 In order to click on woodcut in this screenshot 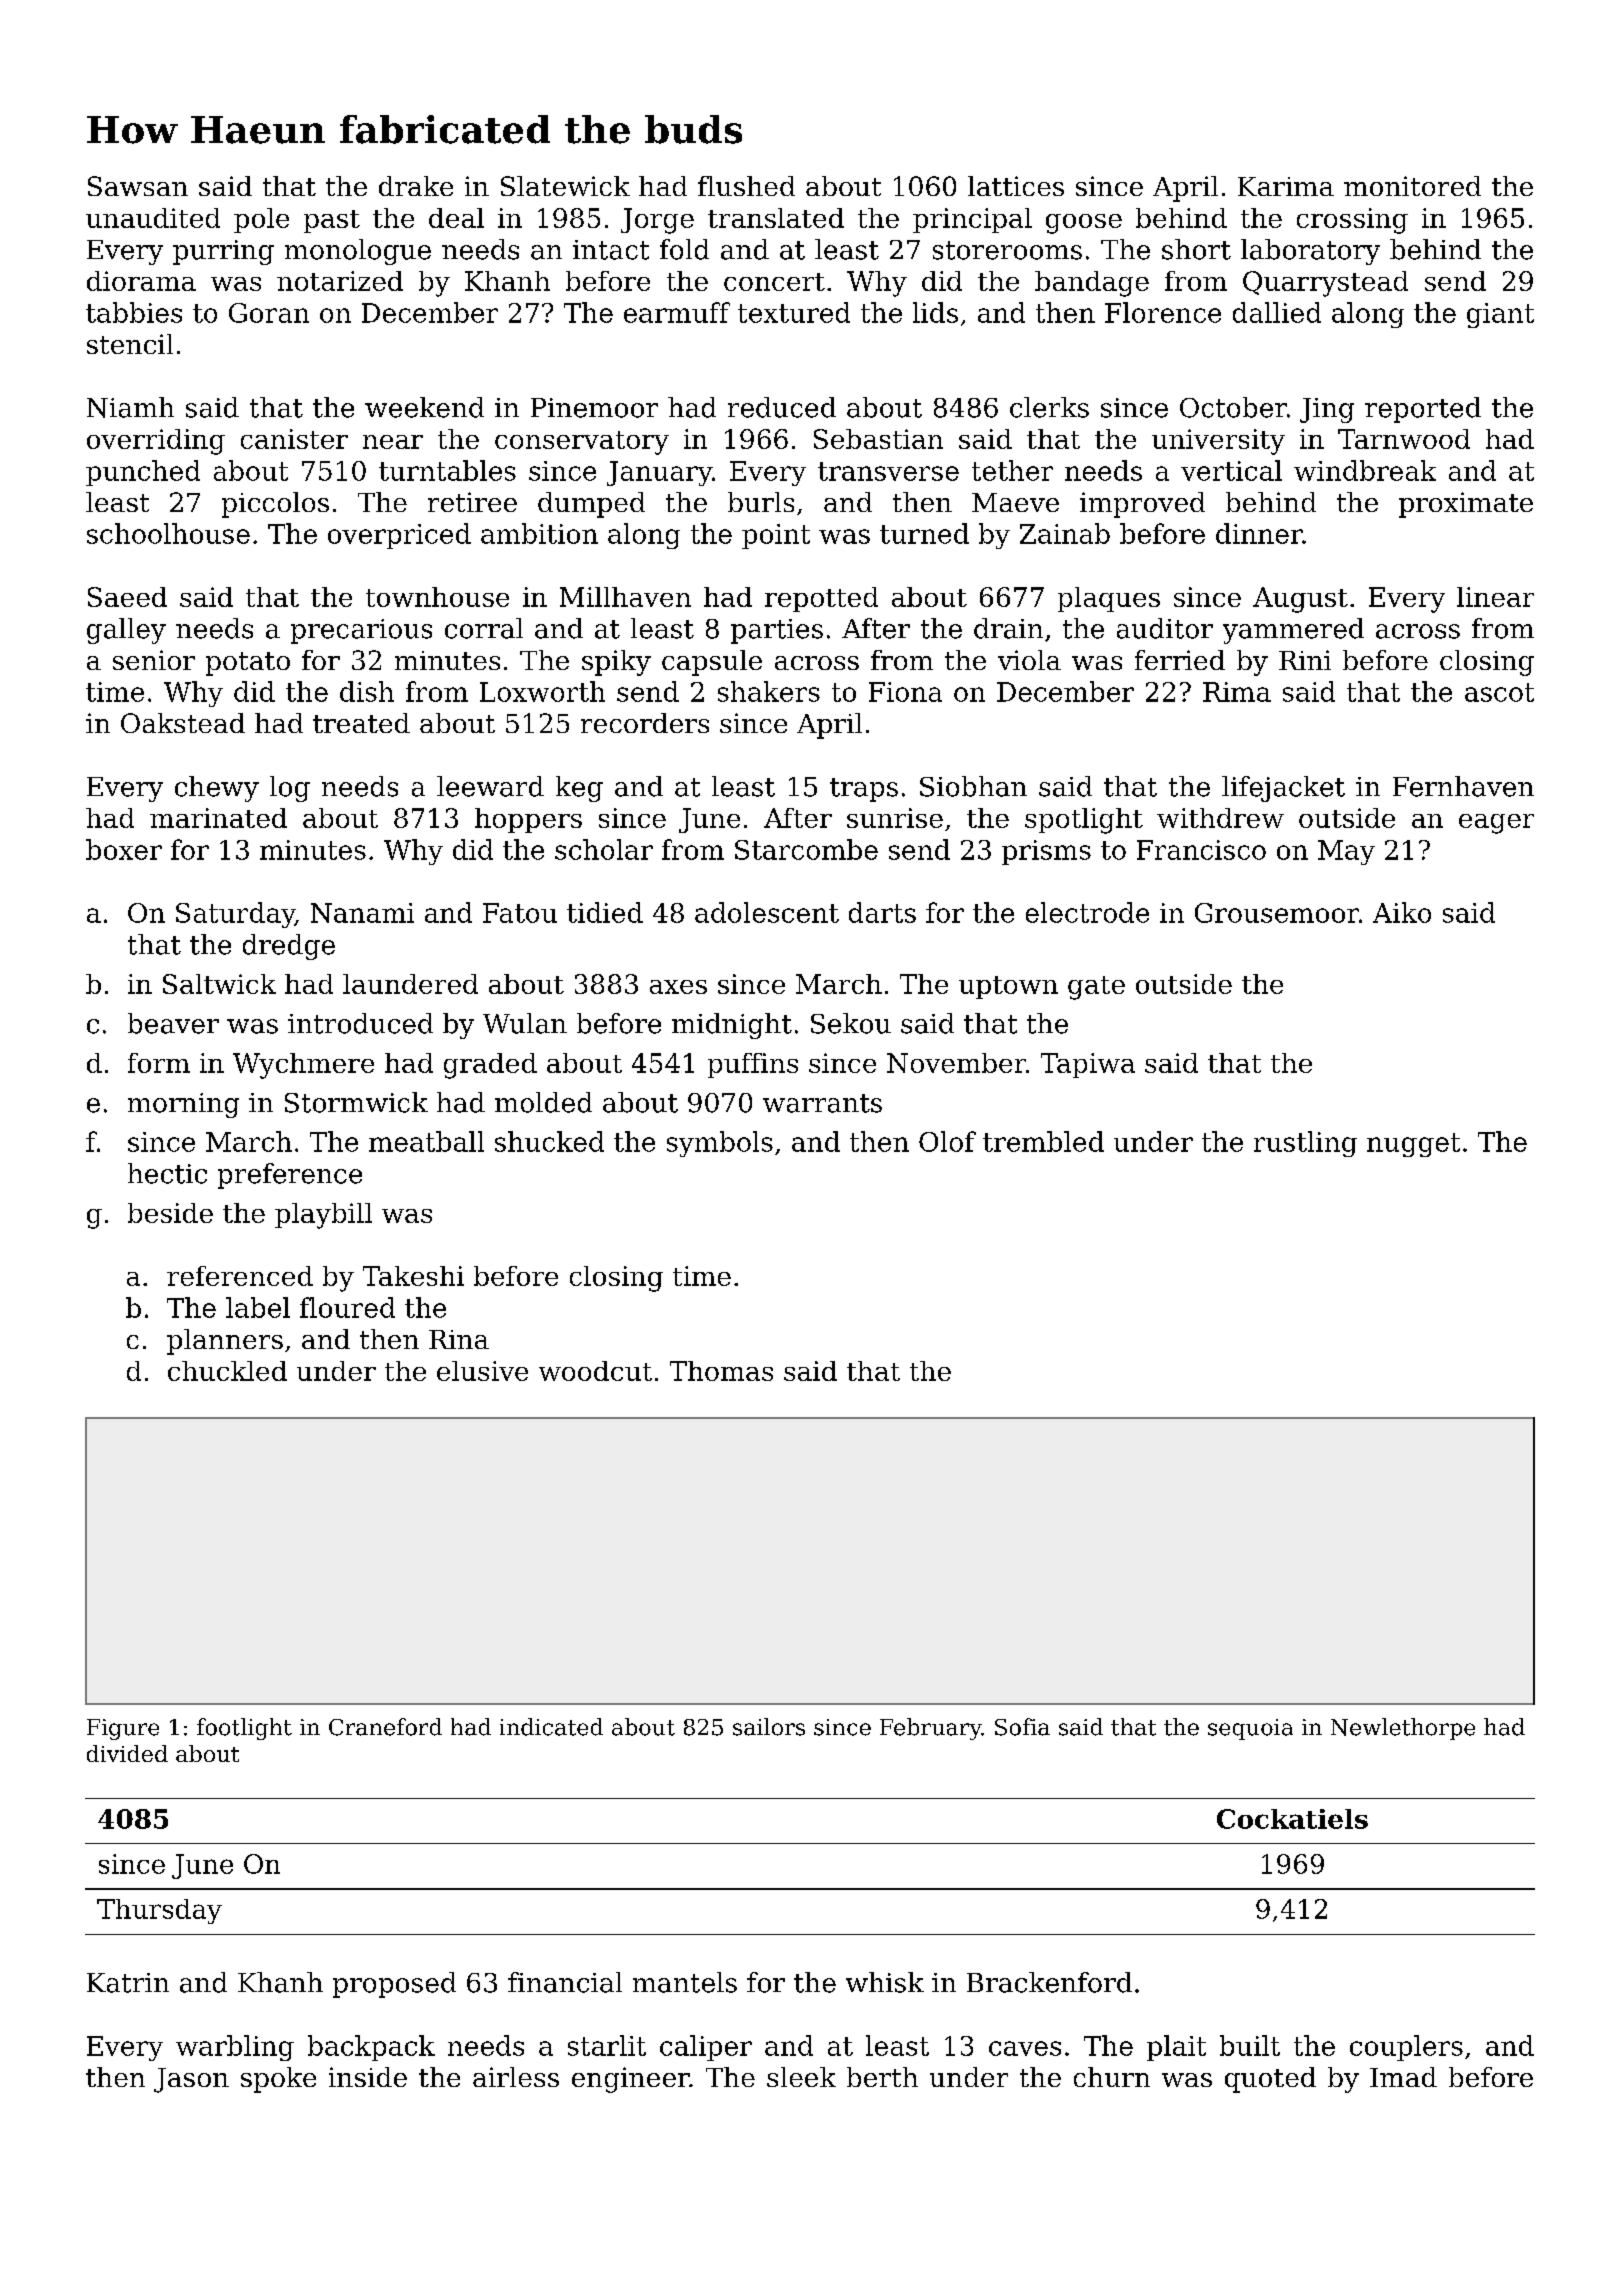, I will do `click(595, 1371)`.
